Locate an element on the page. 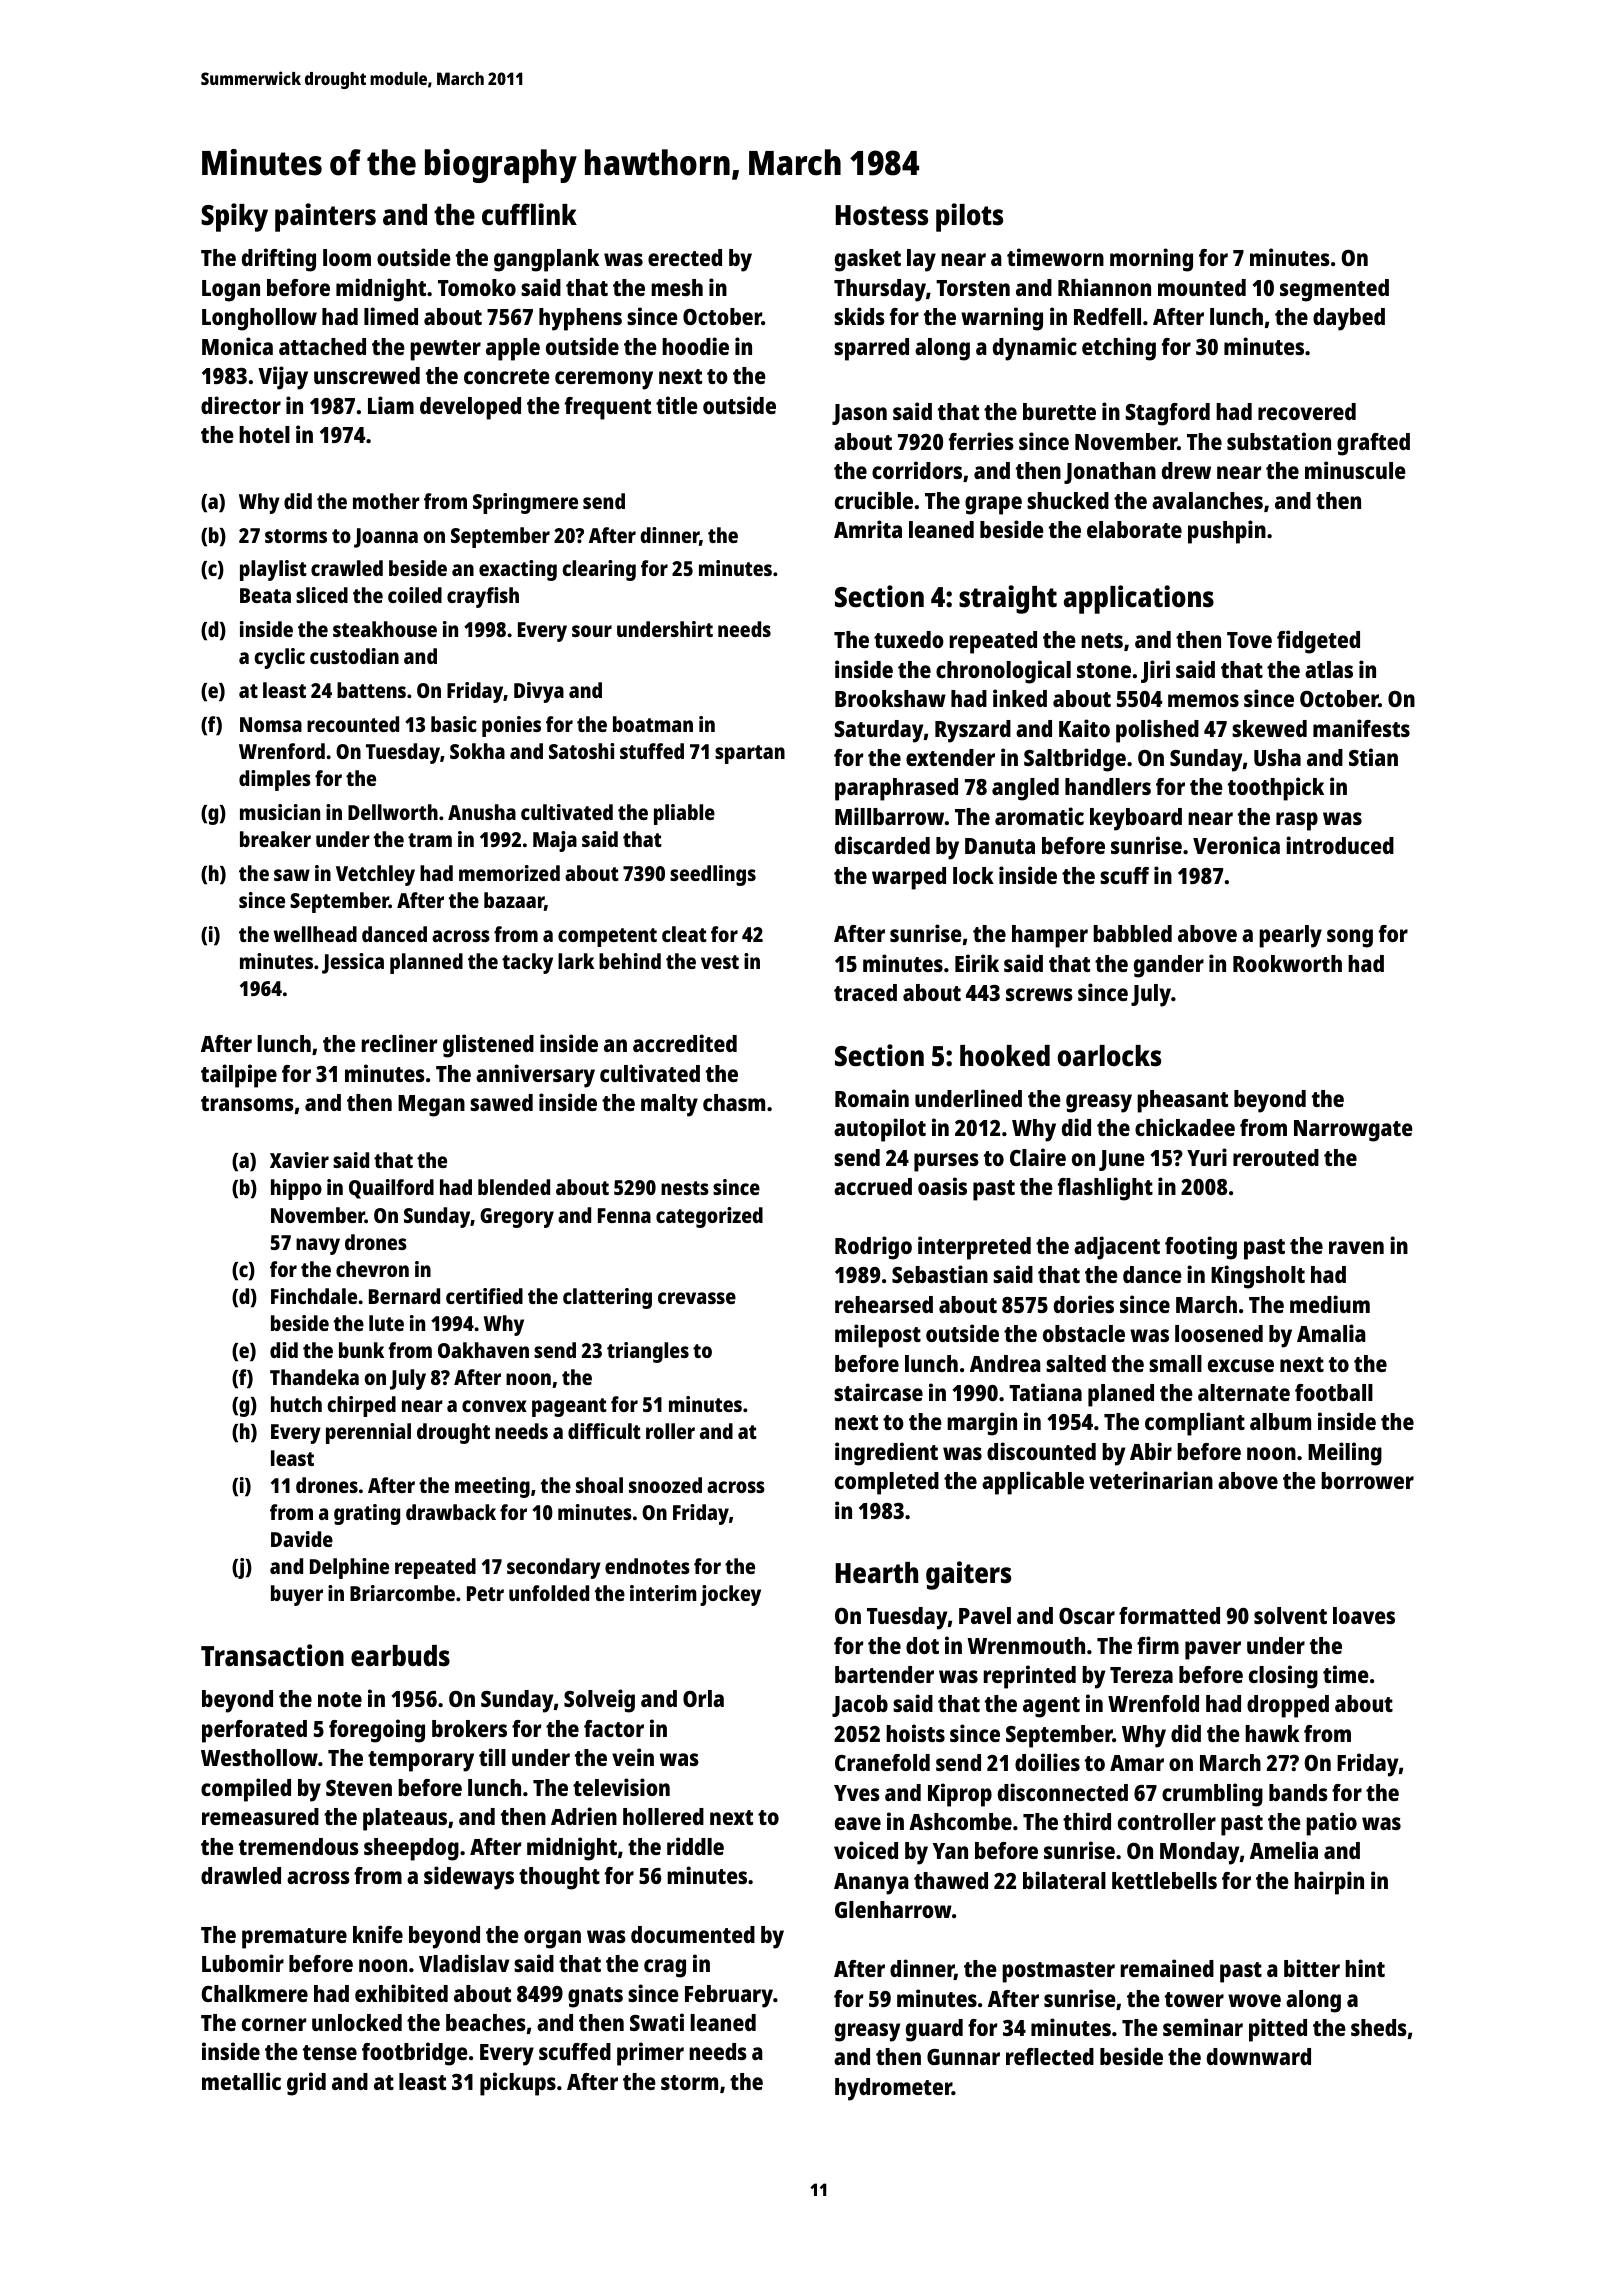  song is located at coordinates (1350, 938).
